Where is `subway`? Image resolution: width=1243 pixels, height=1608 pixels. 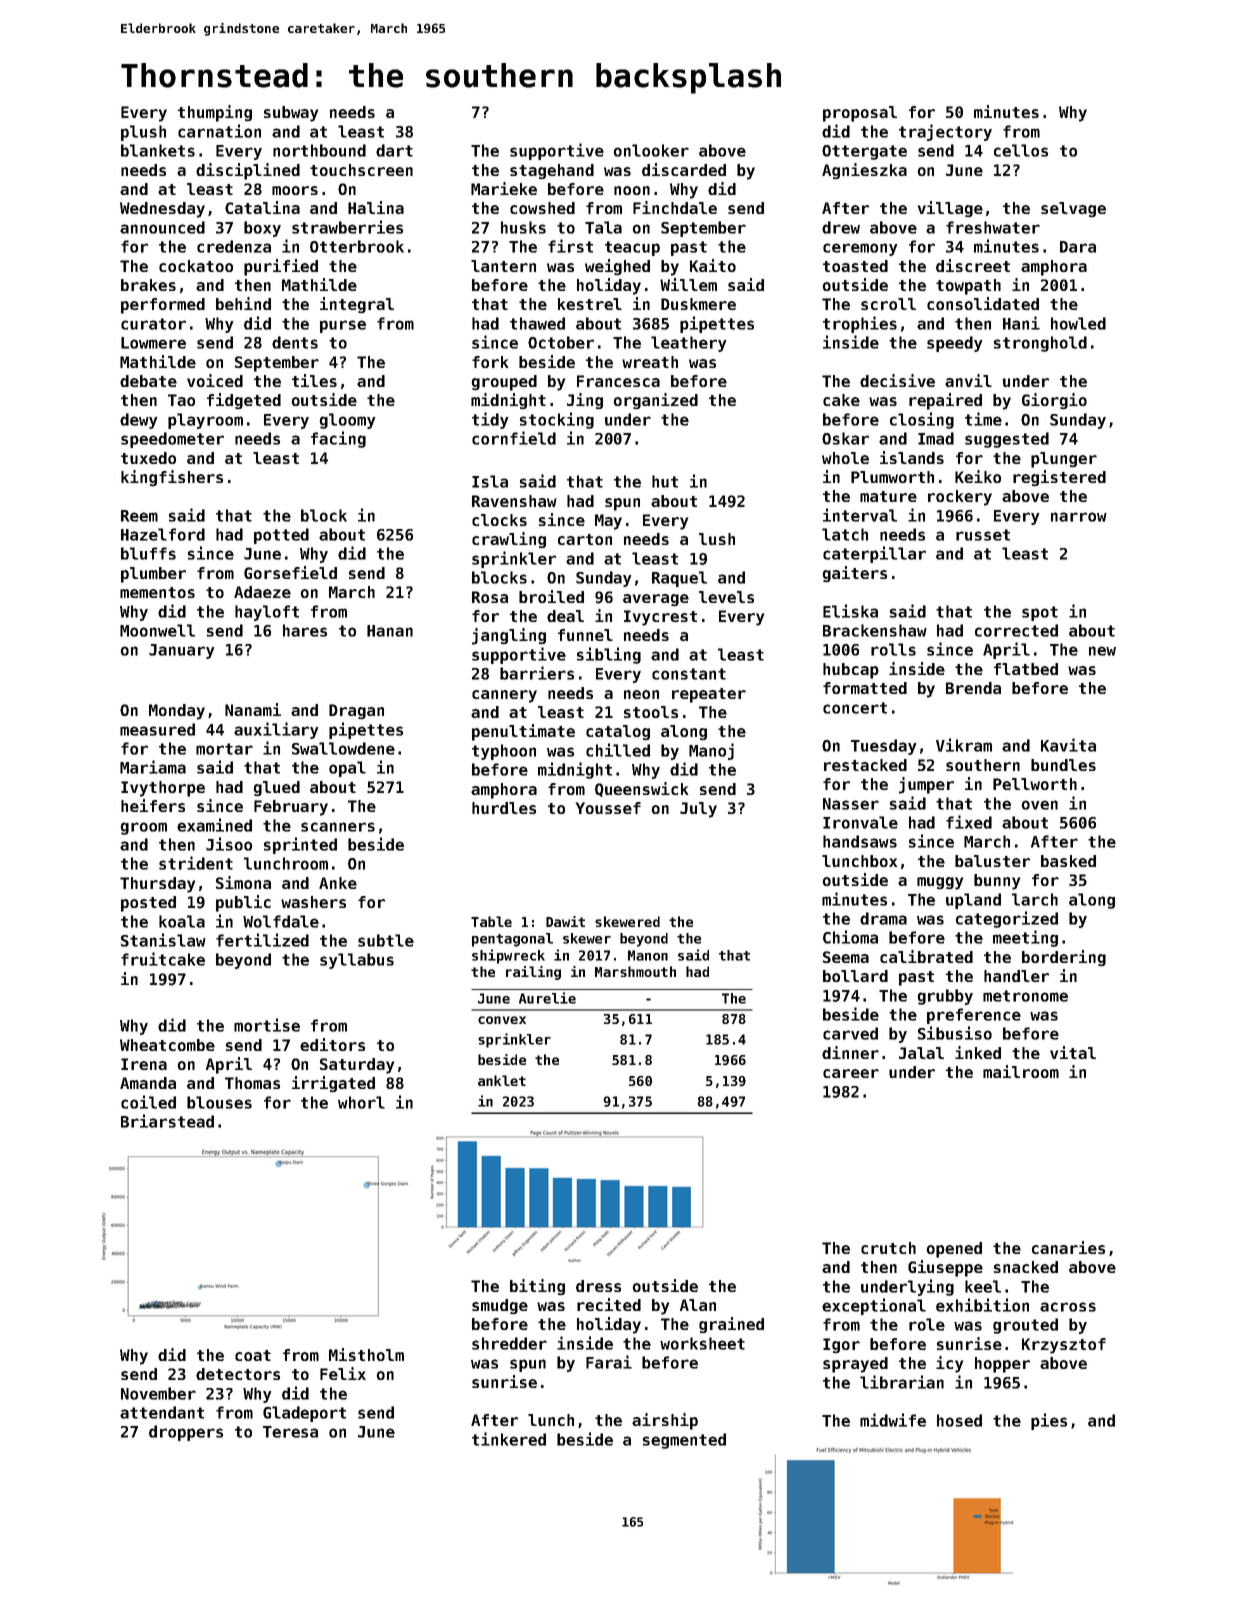
subway is located at coordinates (291, 114).
